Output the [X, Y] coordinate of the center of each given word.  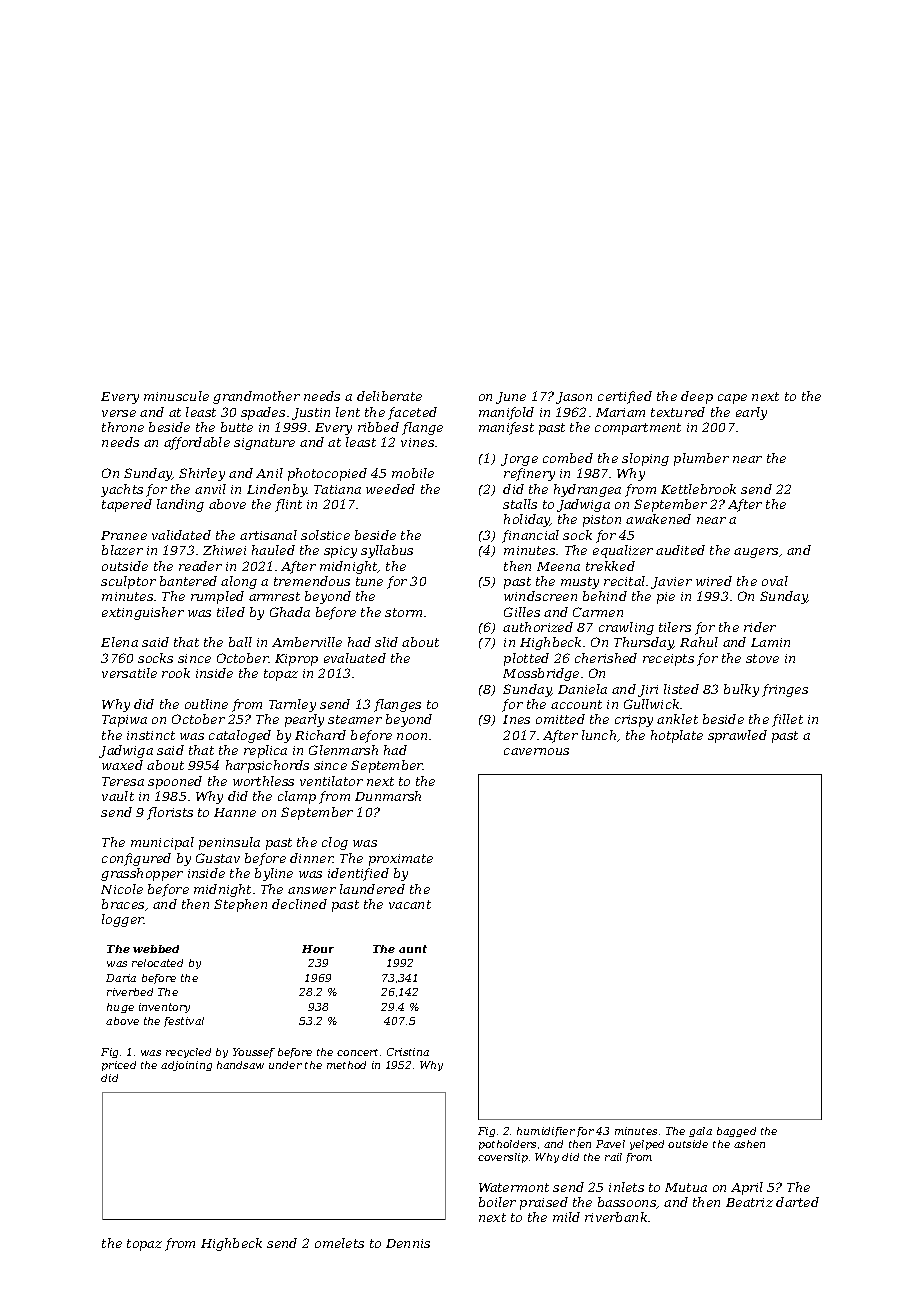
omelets [339, 1243]
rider [760, 627]
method [346, 1065]
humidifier [546, 1132]
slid [386, 642]
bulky [741, 690]
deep [697, 397]
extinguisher [143, 613]
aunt [413, 949]
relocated [157, 963]
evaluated [355, 658]
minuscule [176, 396]
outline [206, 704]
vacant [410, 904]
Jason [574, 398]
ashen [749, 1144]
